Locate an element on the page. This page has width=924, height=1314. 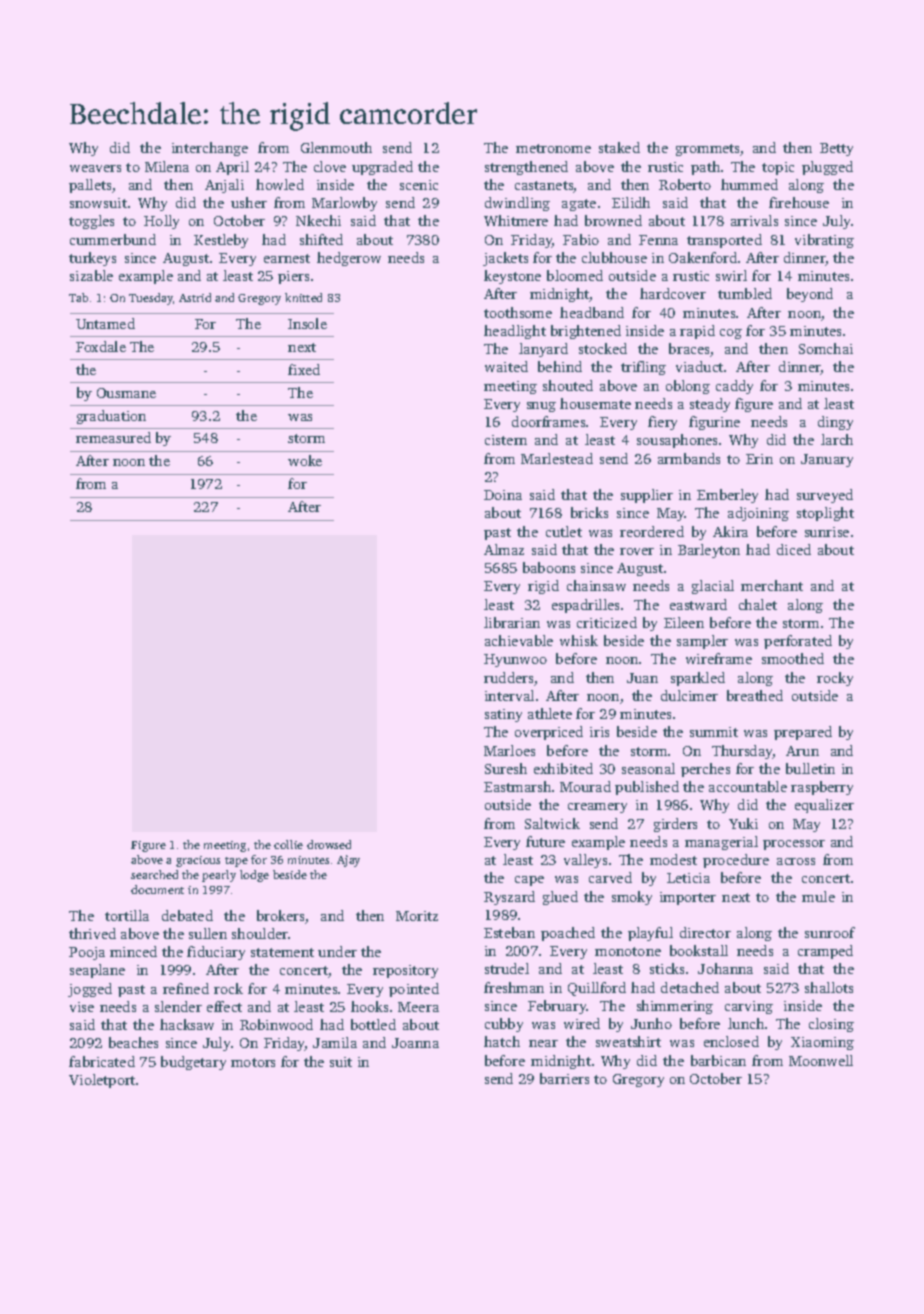
Moonwell is located at coordinates (821, 1060).
